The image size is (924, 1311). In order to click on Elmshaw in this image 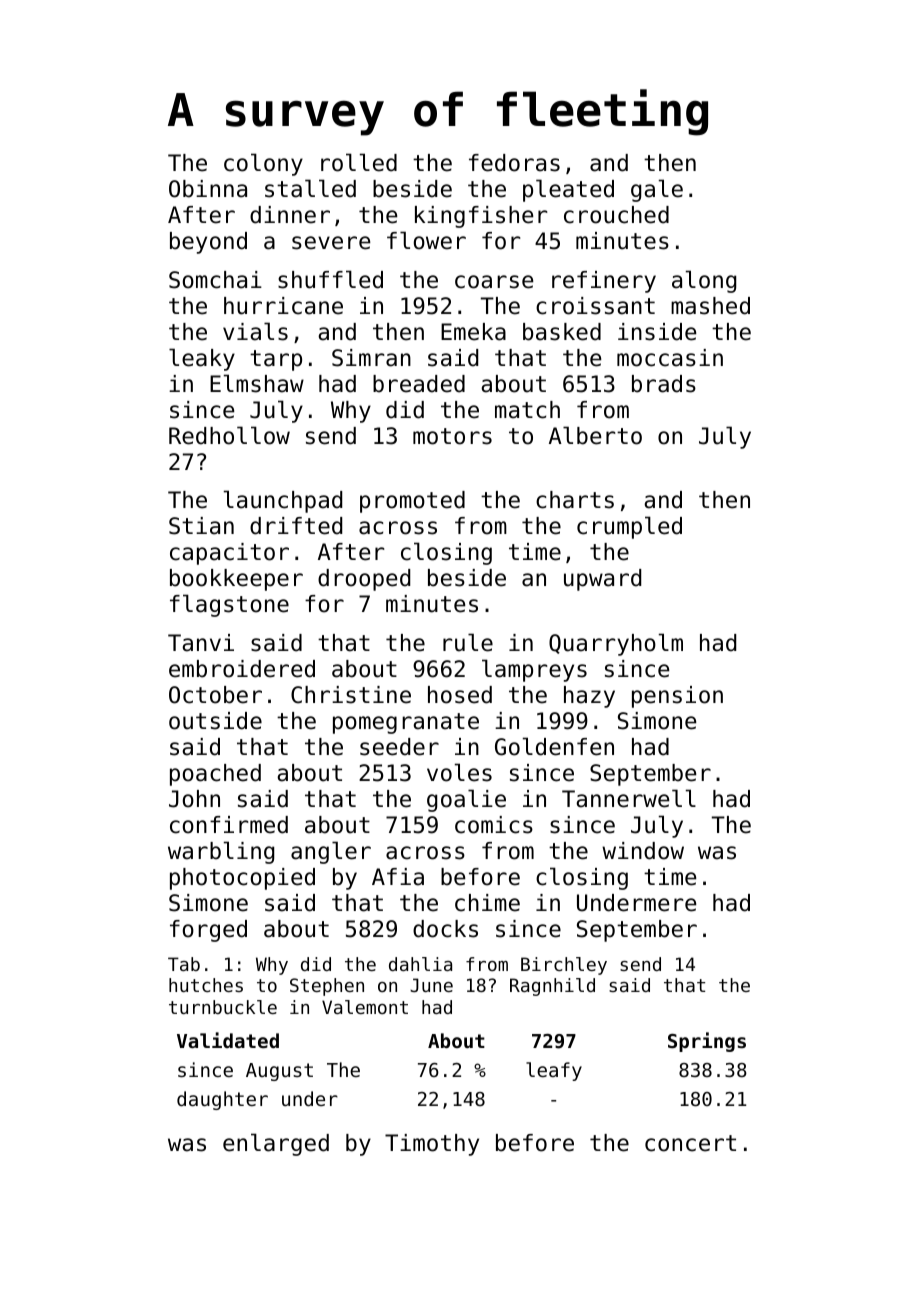, I will do `click(257, 383)`.
